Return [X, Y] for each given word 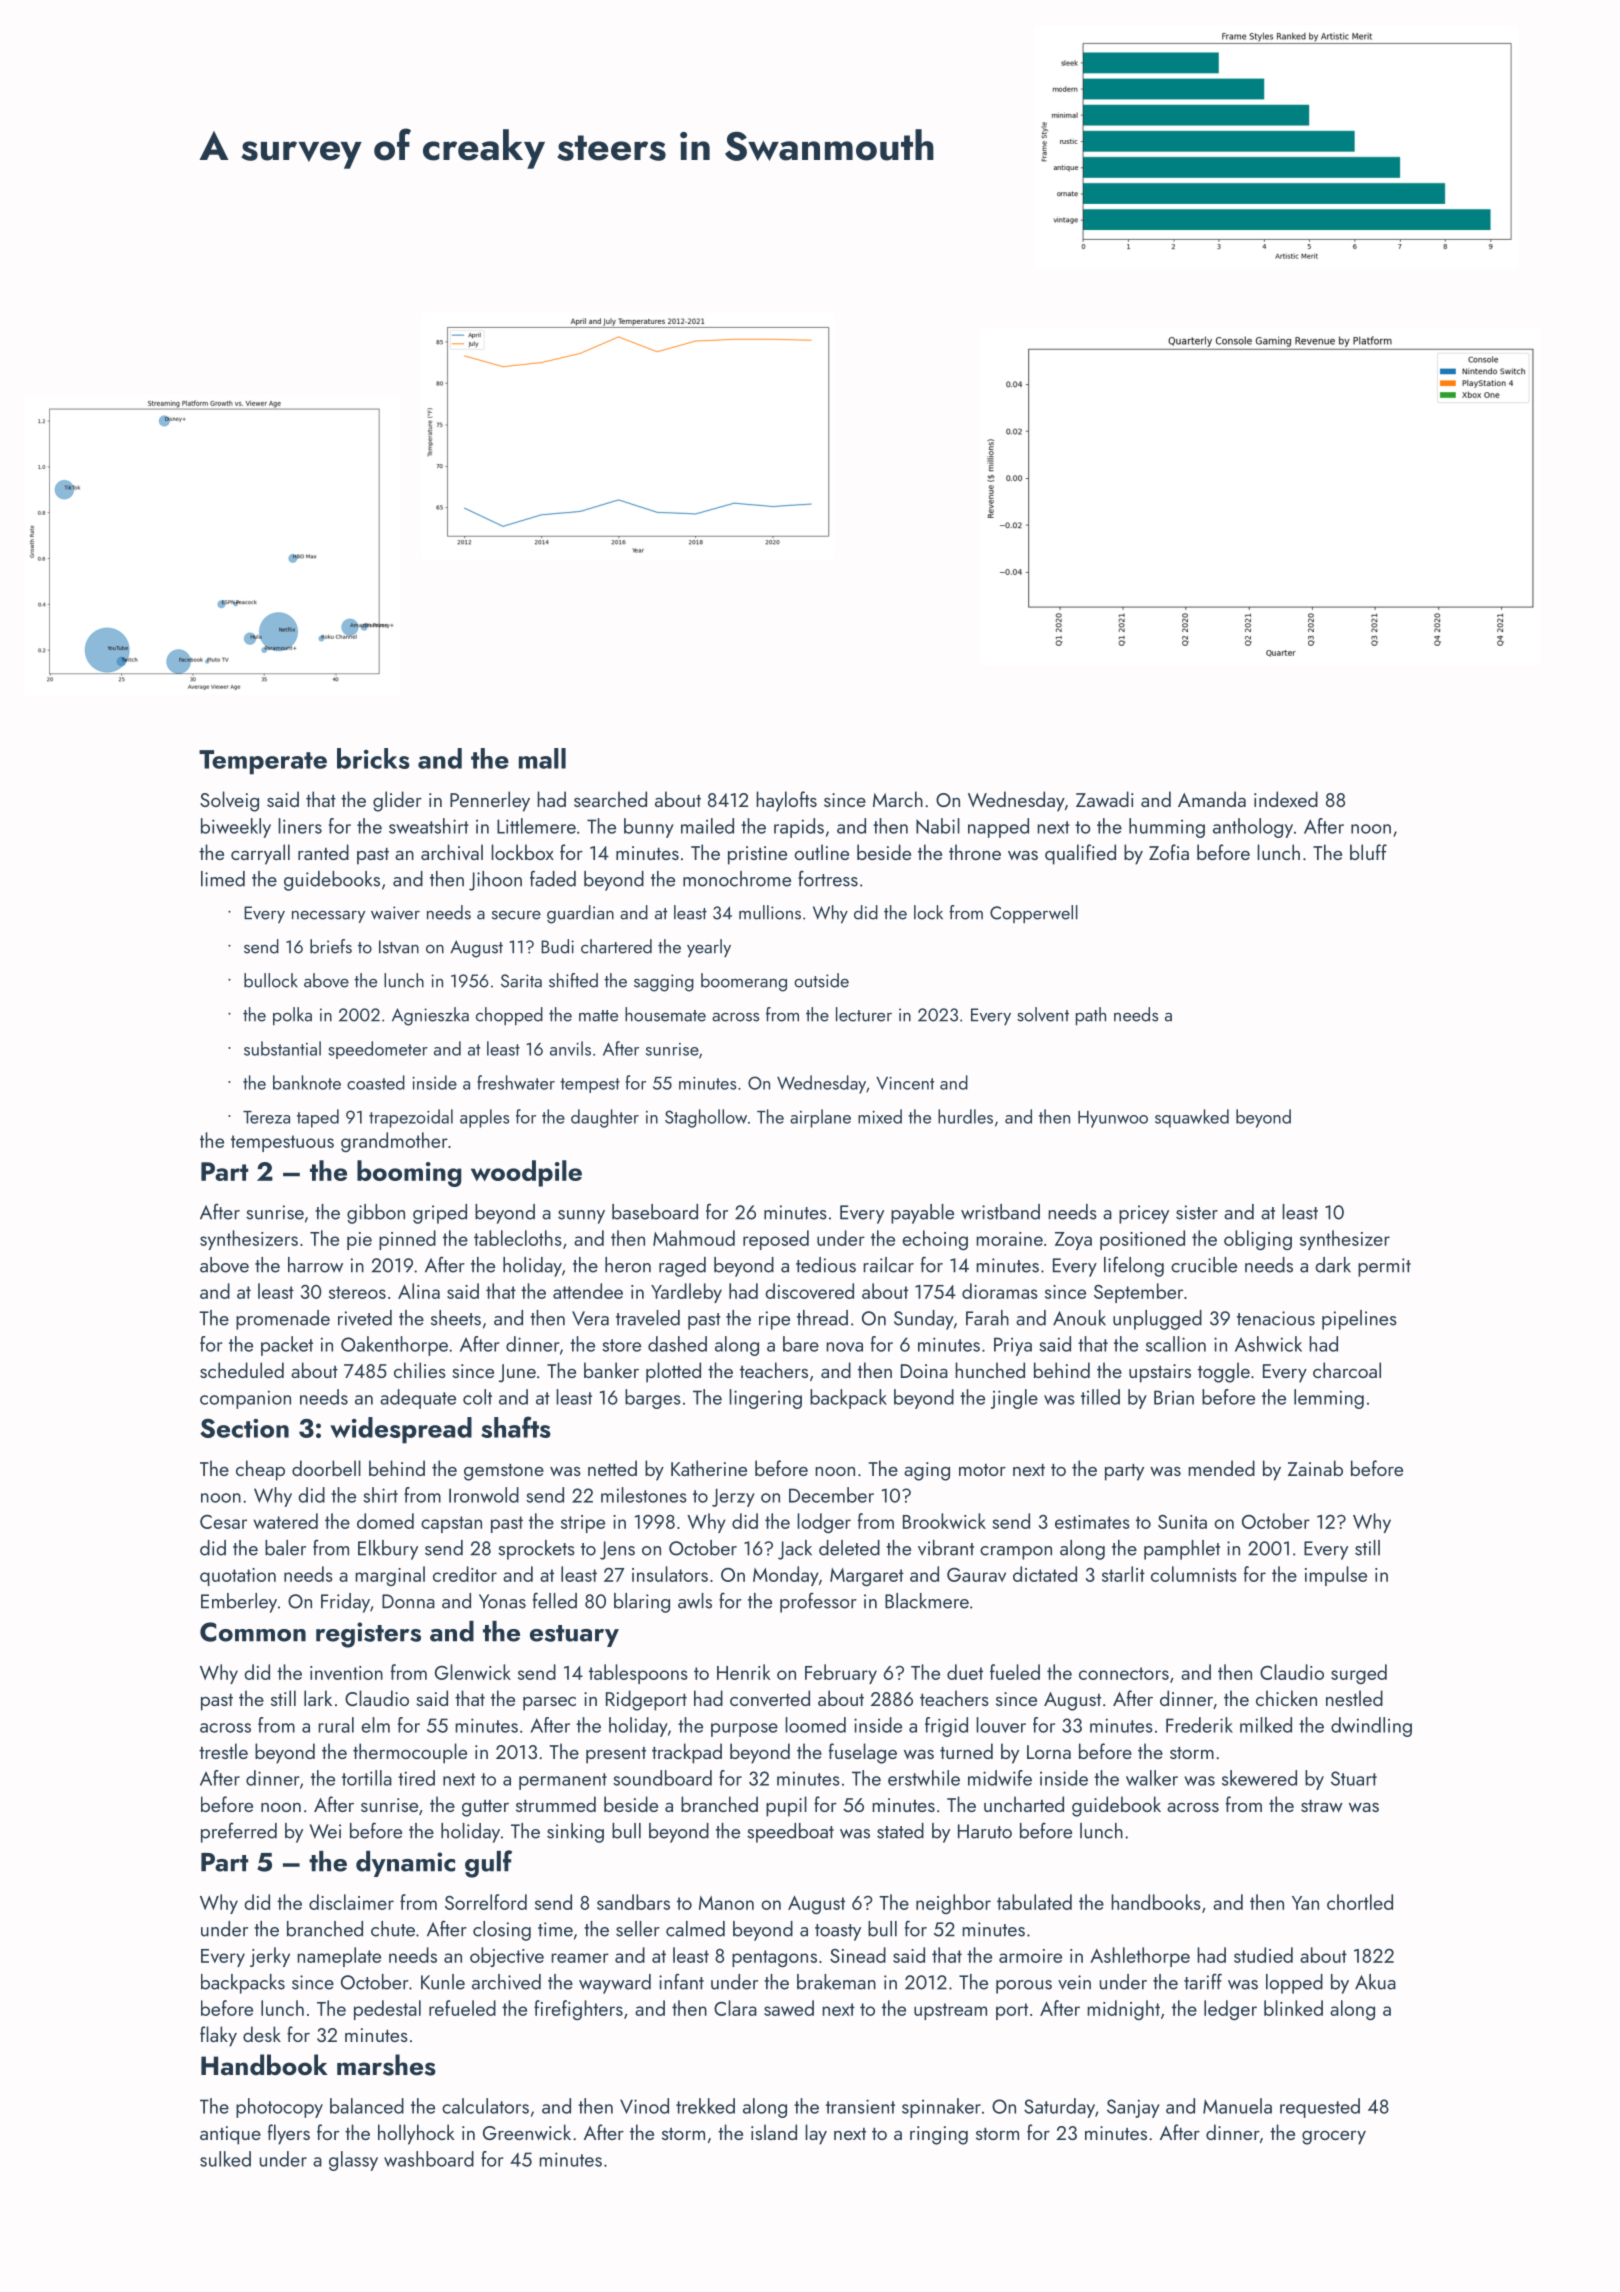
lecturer [864, 1014]
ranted [323, 852]
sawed [789, 2008]
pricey [1144, 1214]
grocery [1334, 2138]
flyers [289, 2134]
